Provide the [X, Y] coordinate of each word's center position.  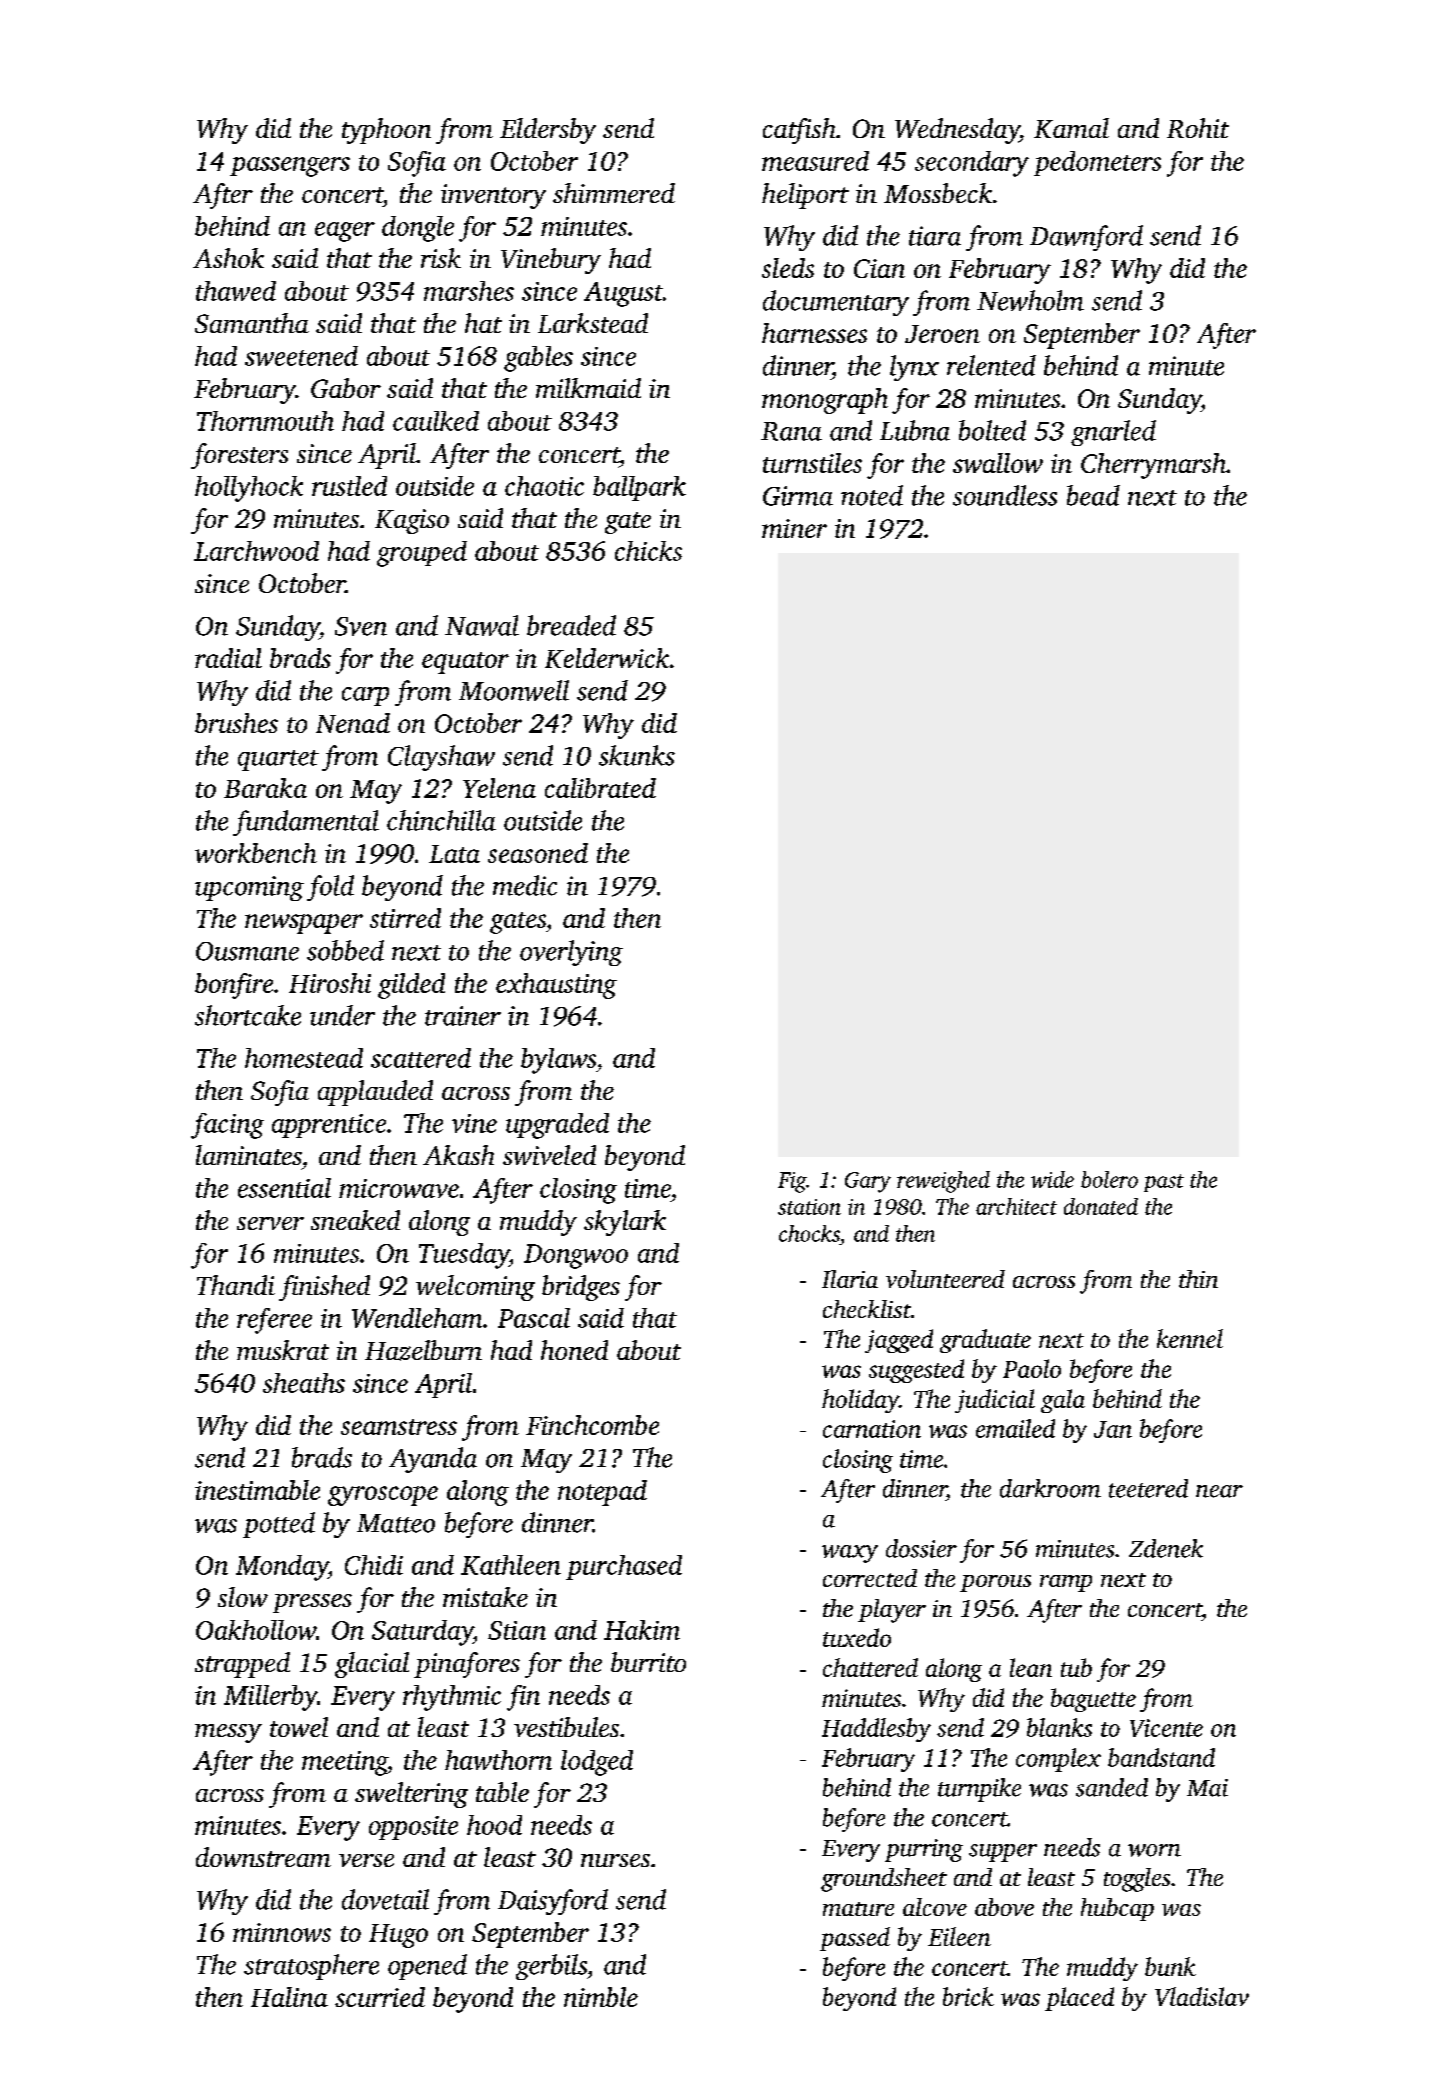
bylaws [558, 1061]
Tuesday [464, 1256]
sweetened [301, 356]
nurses [615, 1860]
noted [872, 495]
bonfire [234, 986]
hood [494, 1825]
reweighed [943, 1182]
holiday [860, 1401]
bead [1093, 495]
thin [1198, 1279]
